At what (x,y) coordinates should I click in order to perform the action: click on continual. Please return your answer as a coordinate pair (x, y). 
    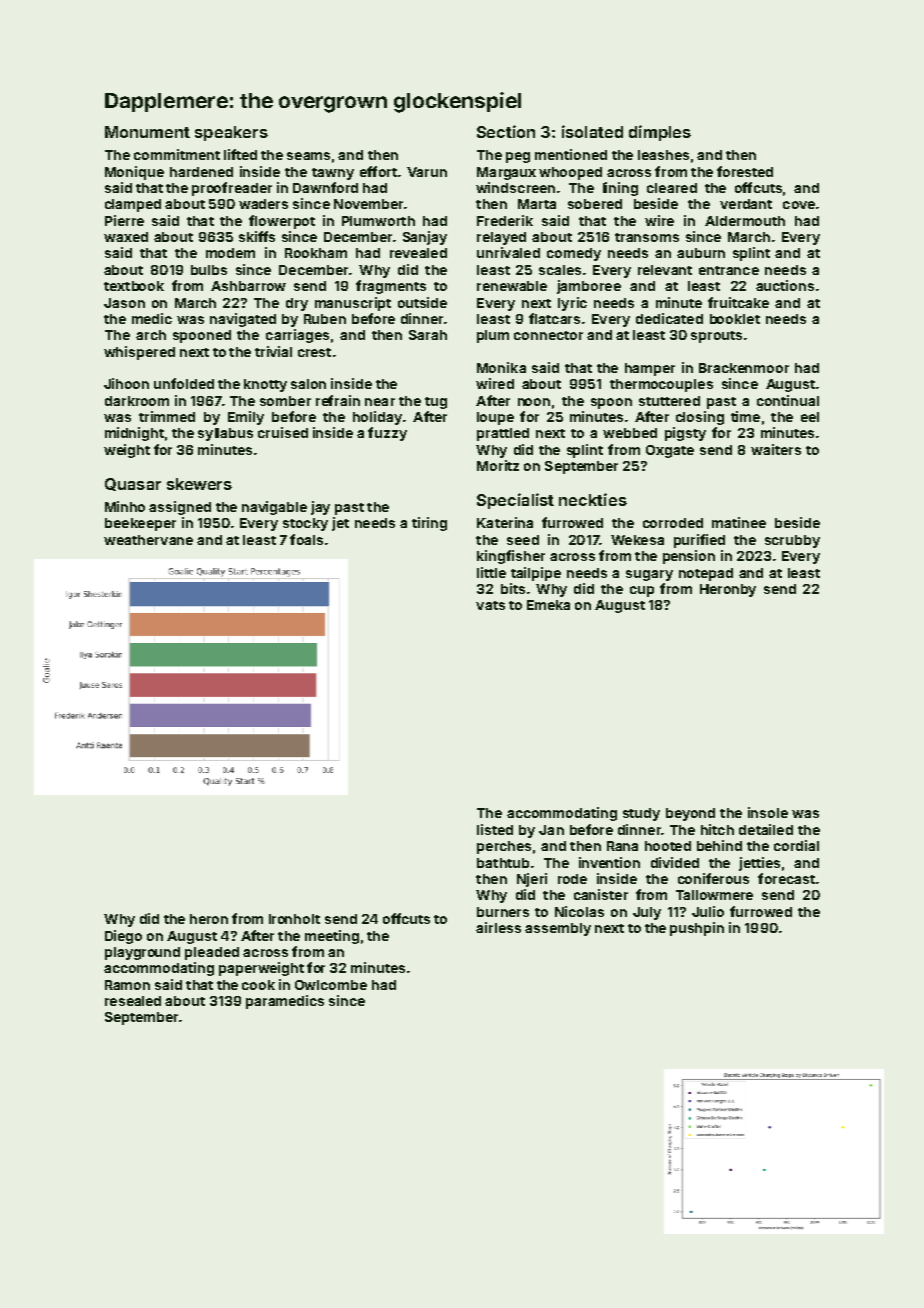
    Looking at the image, I should click on (788, 400).
